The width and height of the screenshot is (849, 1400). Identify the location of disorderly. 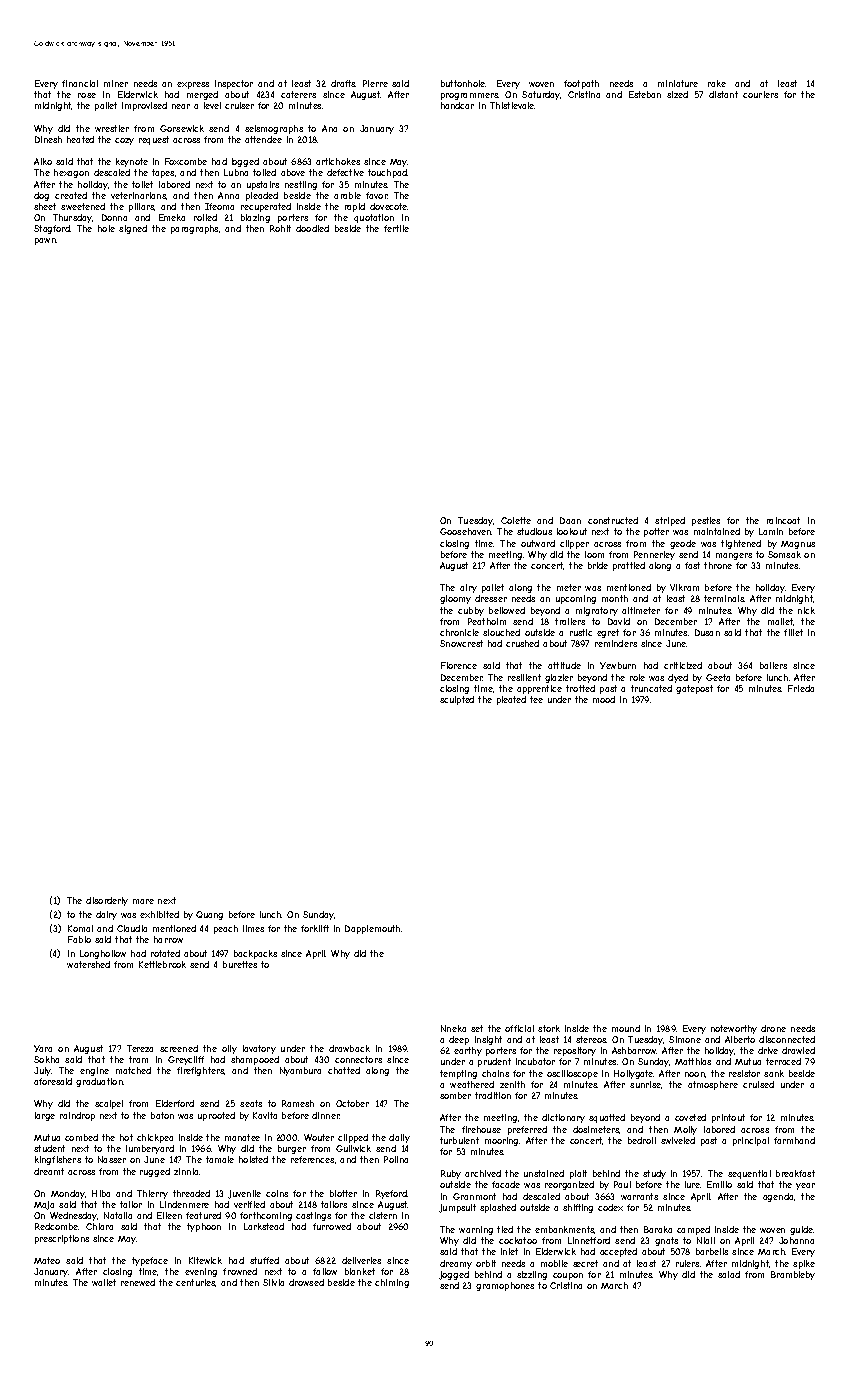
(107, 901).
